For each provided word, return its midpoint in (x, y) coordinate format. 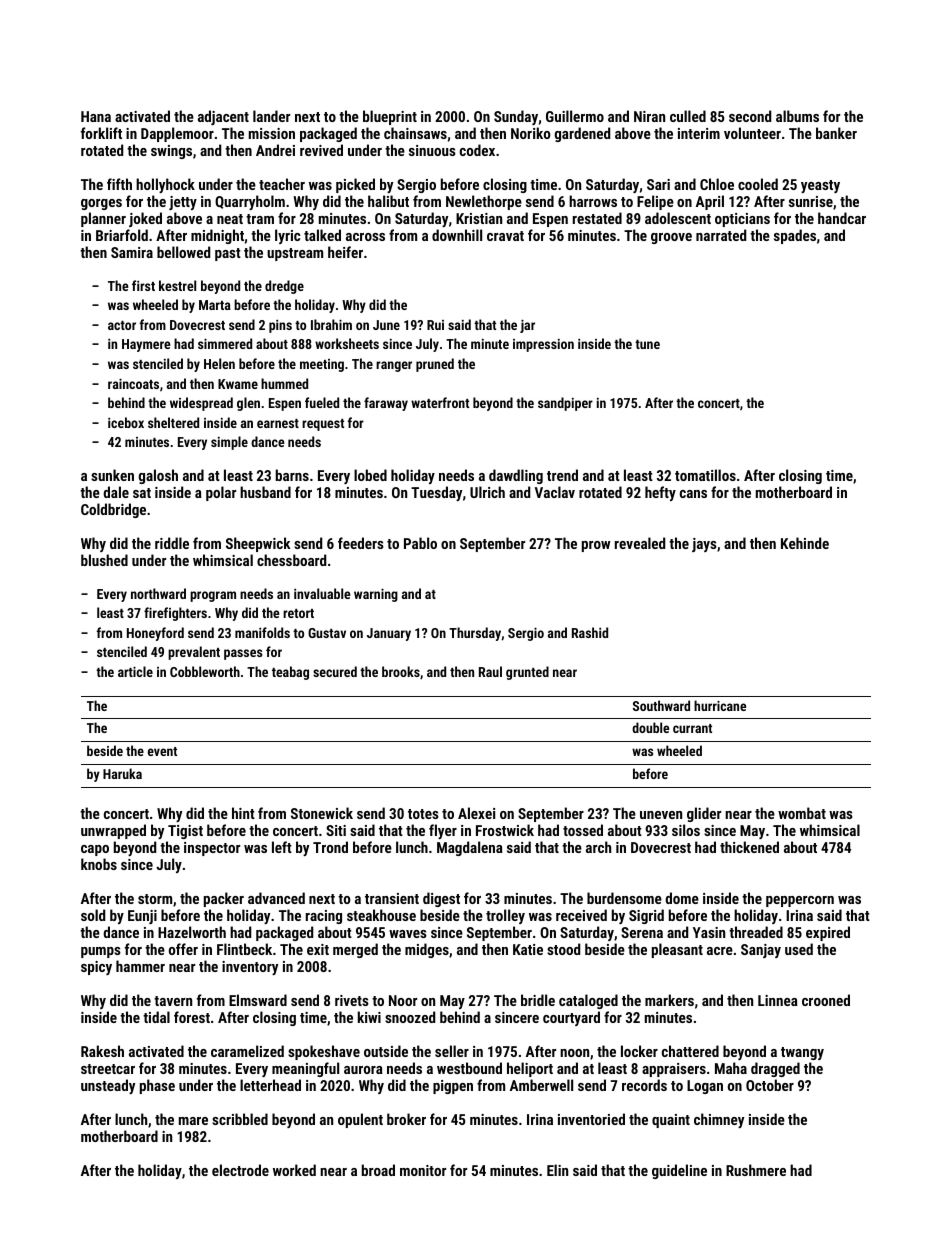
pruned (435, 365)
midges (427, 950)
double (650, 727)
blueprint (390, 117)
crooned (826, 1000)
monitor (423, 1170)
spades (795, 236)
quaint (671, 1121)
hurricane (720, 705)
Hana (96, 116)
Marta (215, 305)
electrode (240, 1170)
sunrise (811, 201)
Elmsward (258, 1000)
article (135, 671)
